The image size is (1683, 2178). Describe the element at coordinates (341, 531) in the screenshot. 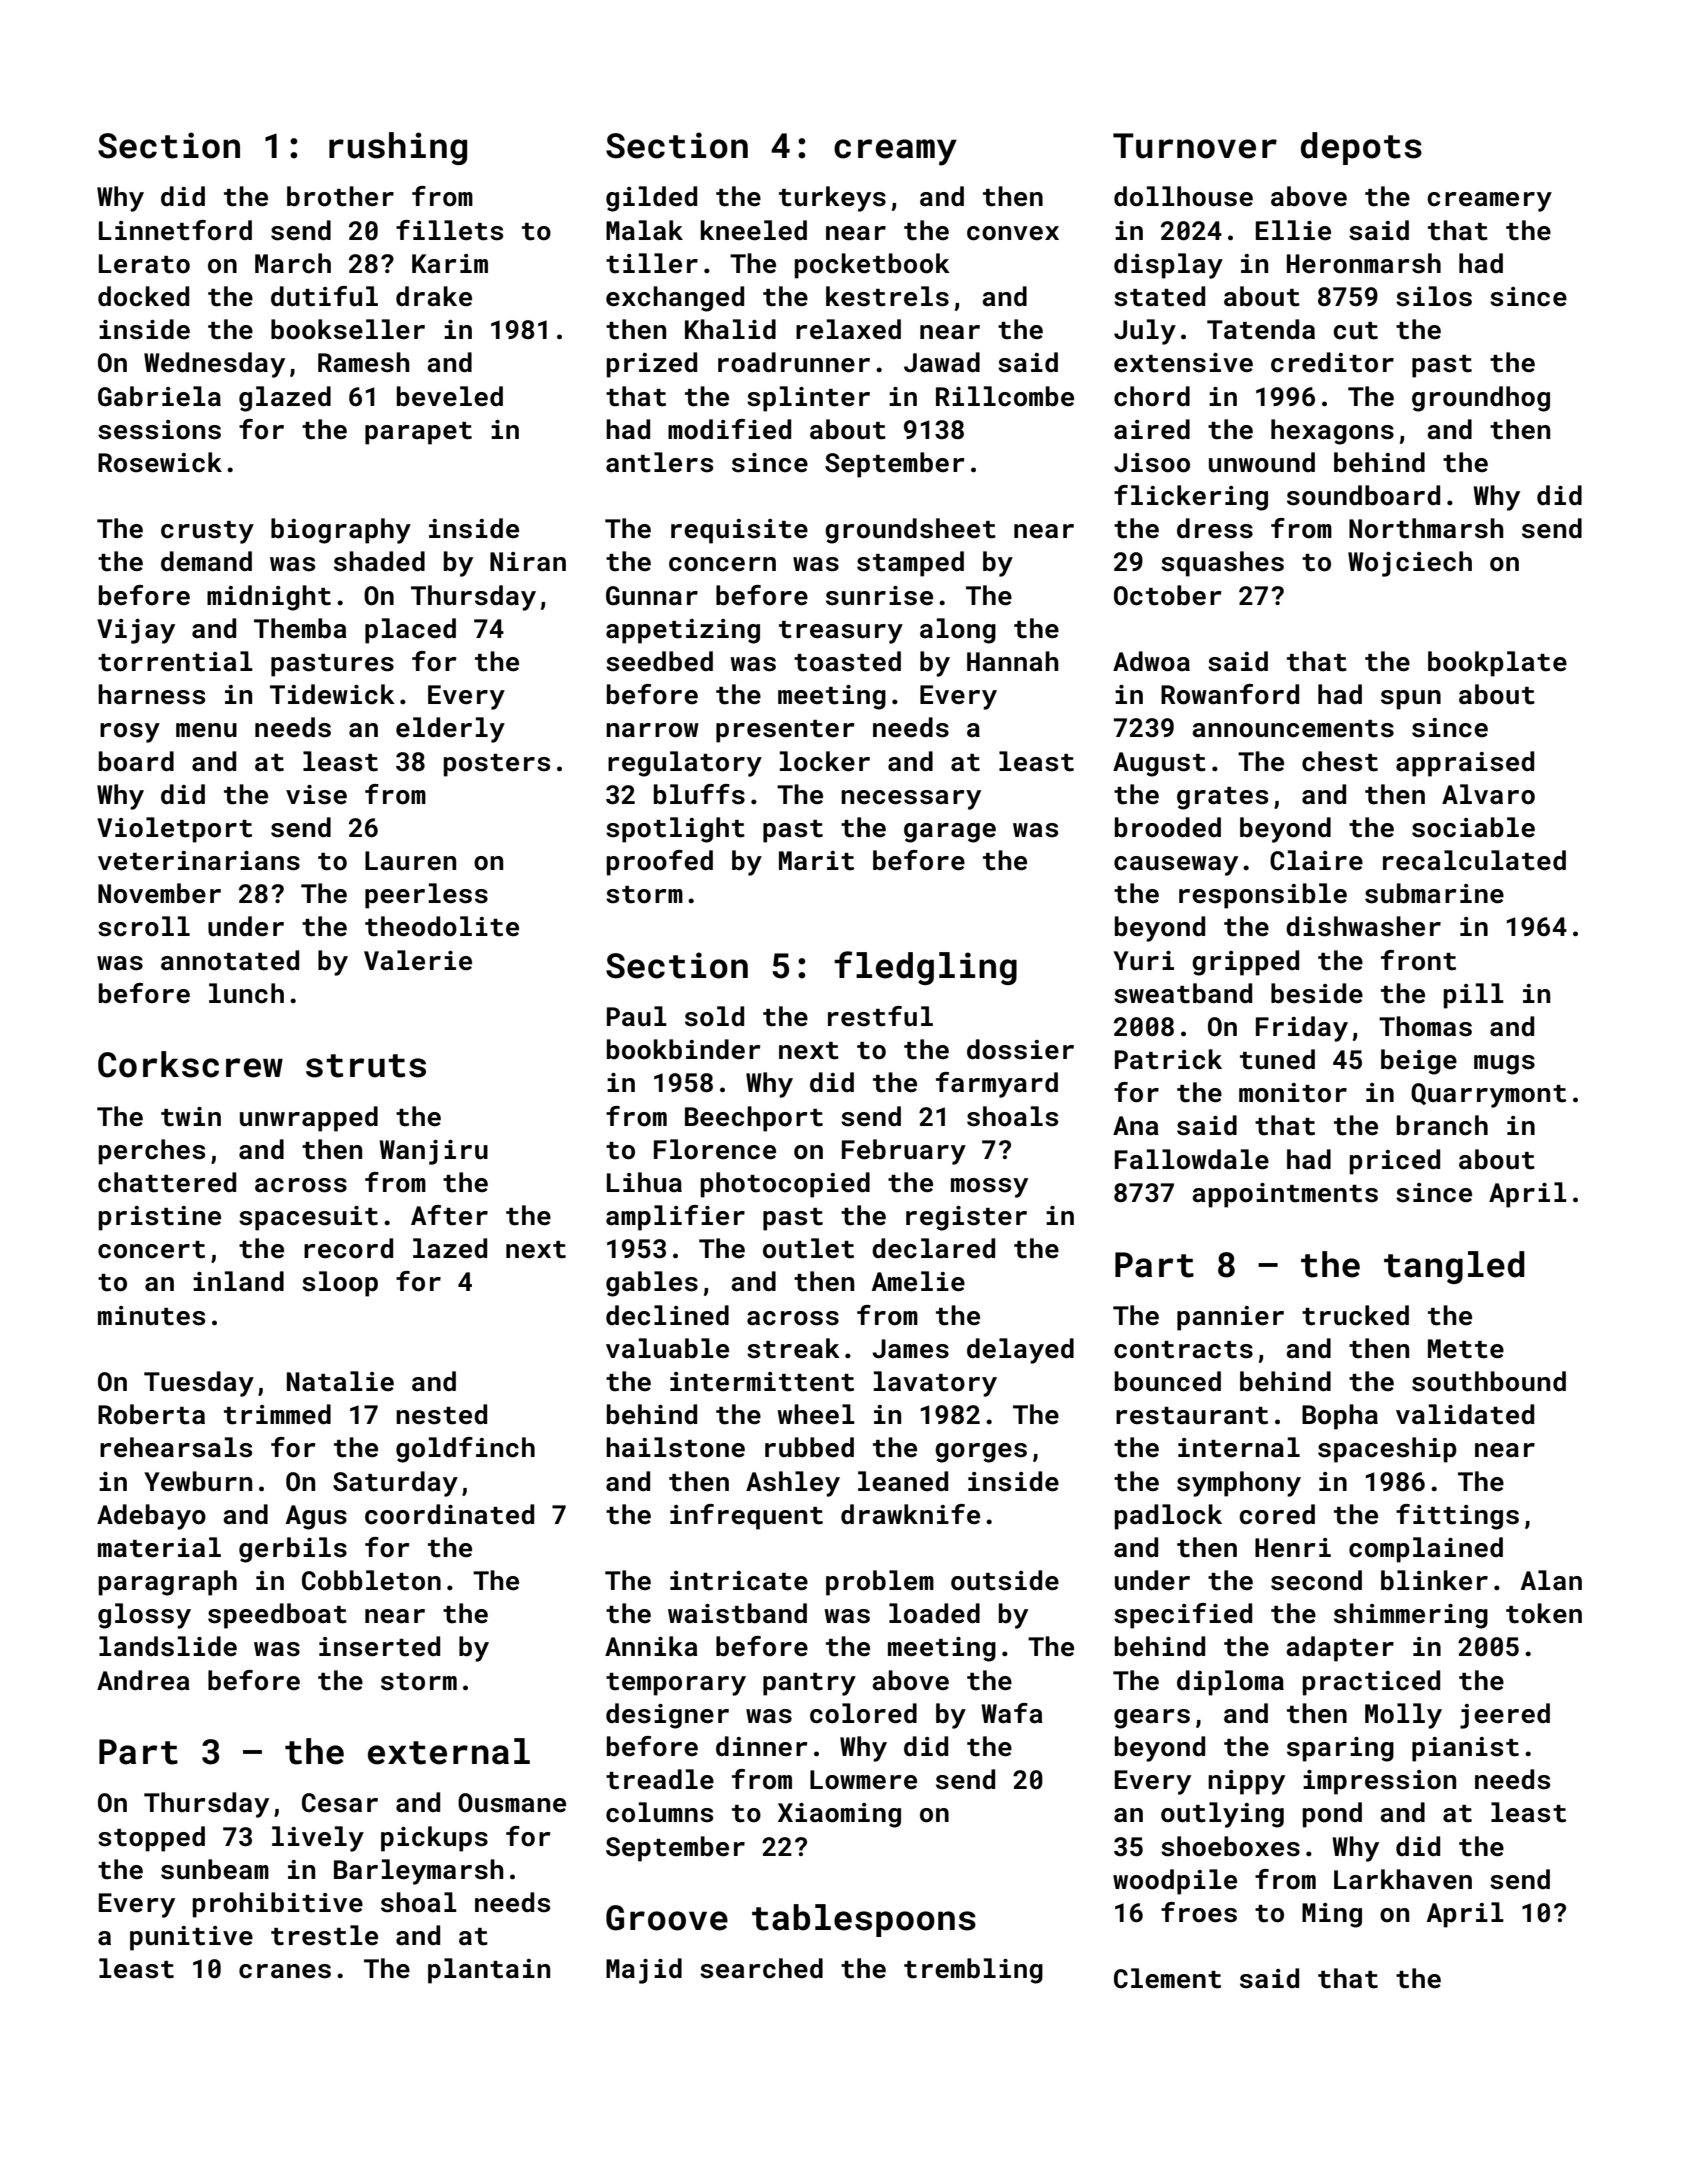

I see `biography` at that location.
